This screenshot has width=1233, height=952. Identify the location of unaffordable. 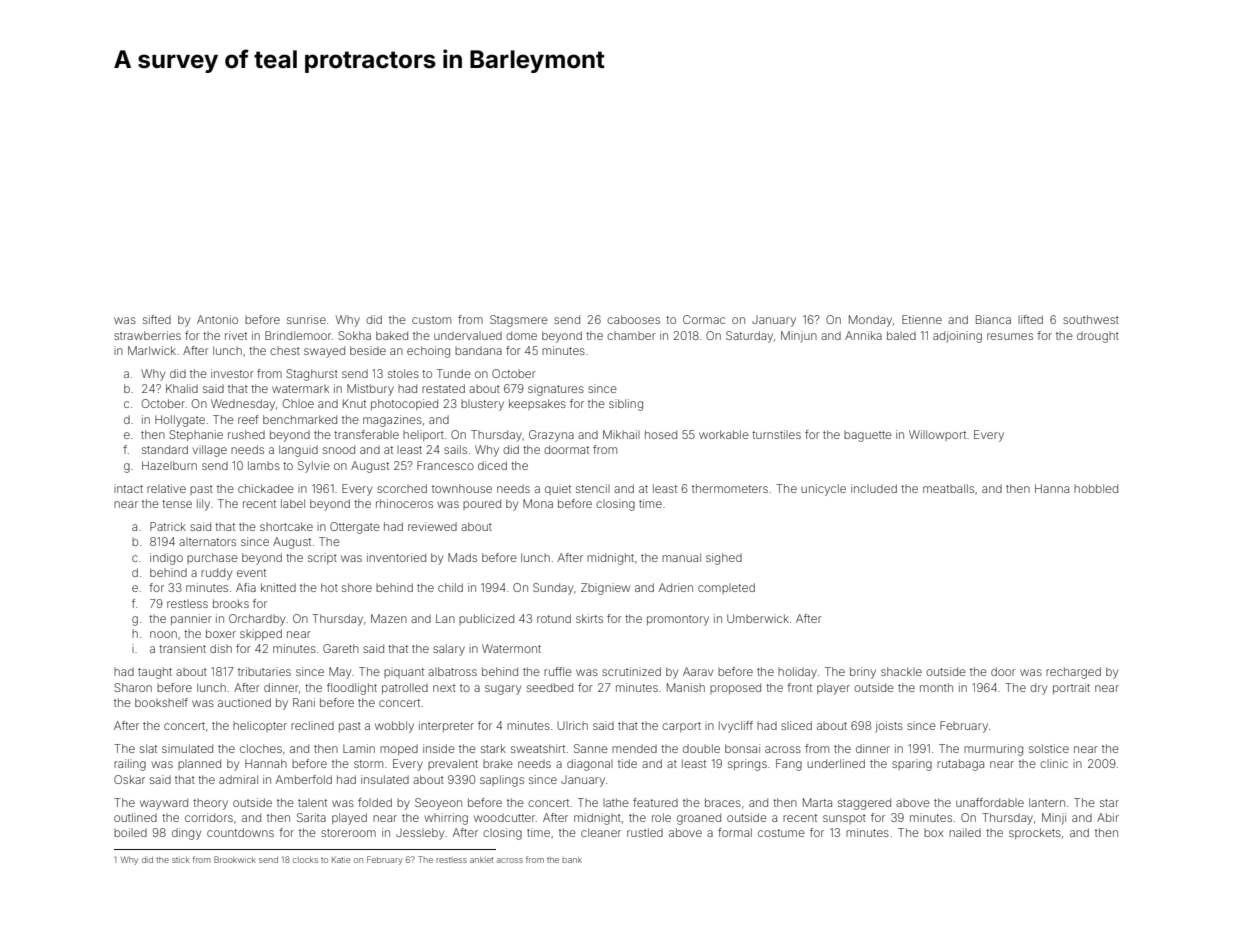
(990, 802).
